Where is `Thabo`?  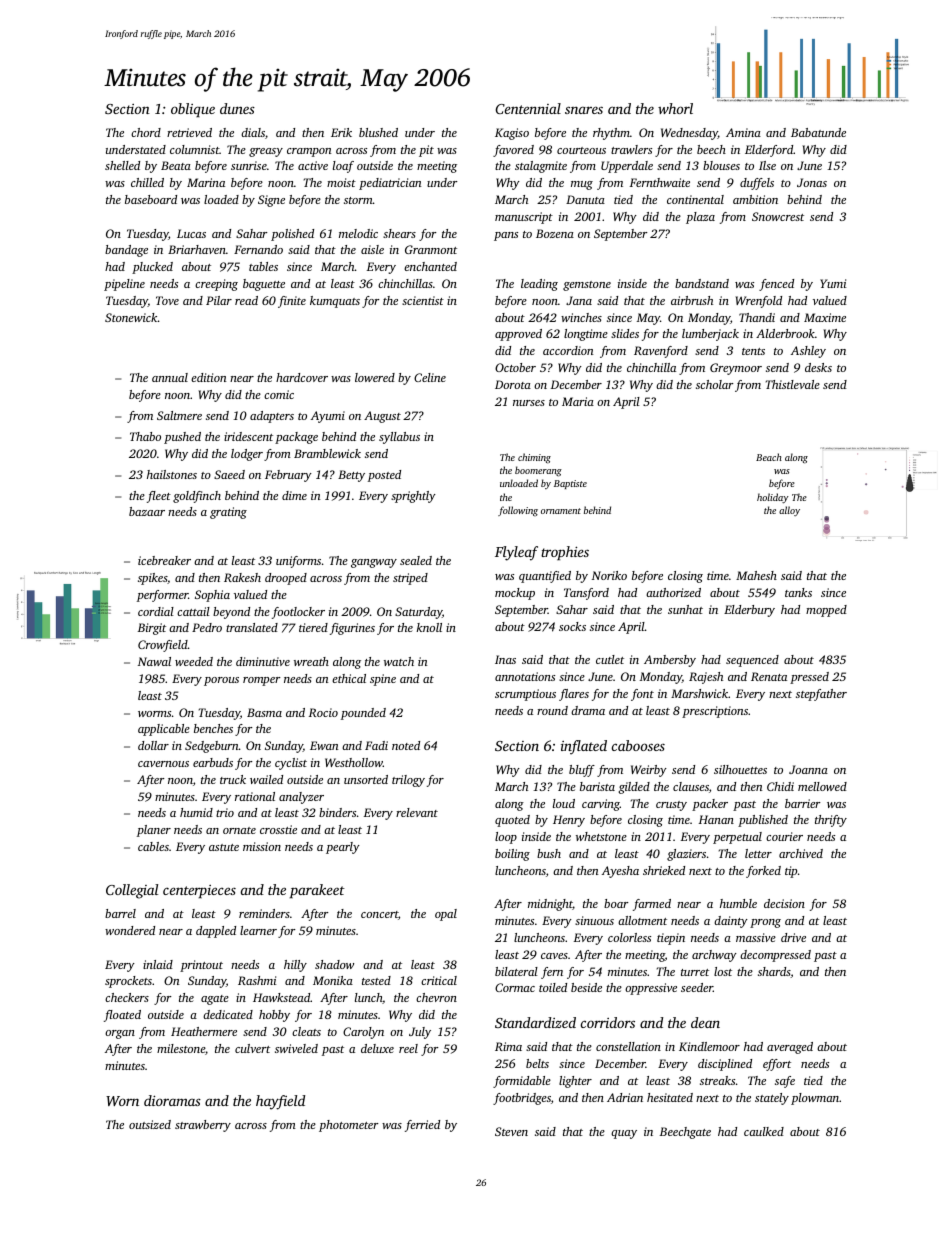
Thabo is located at coordinates (145, 436).
